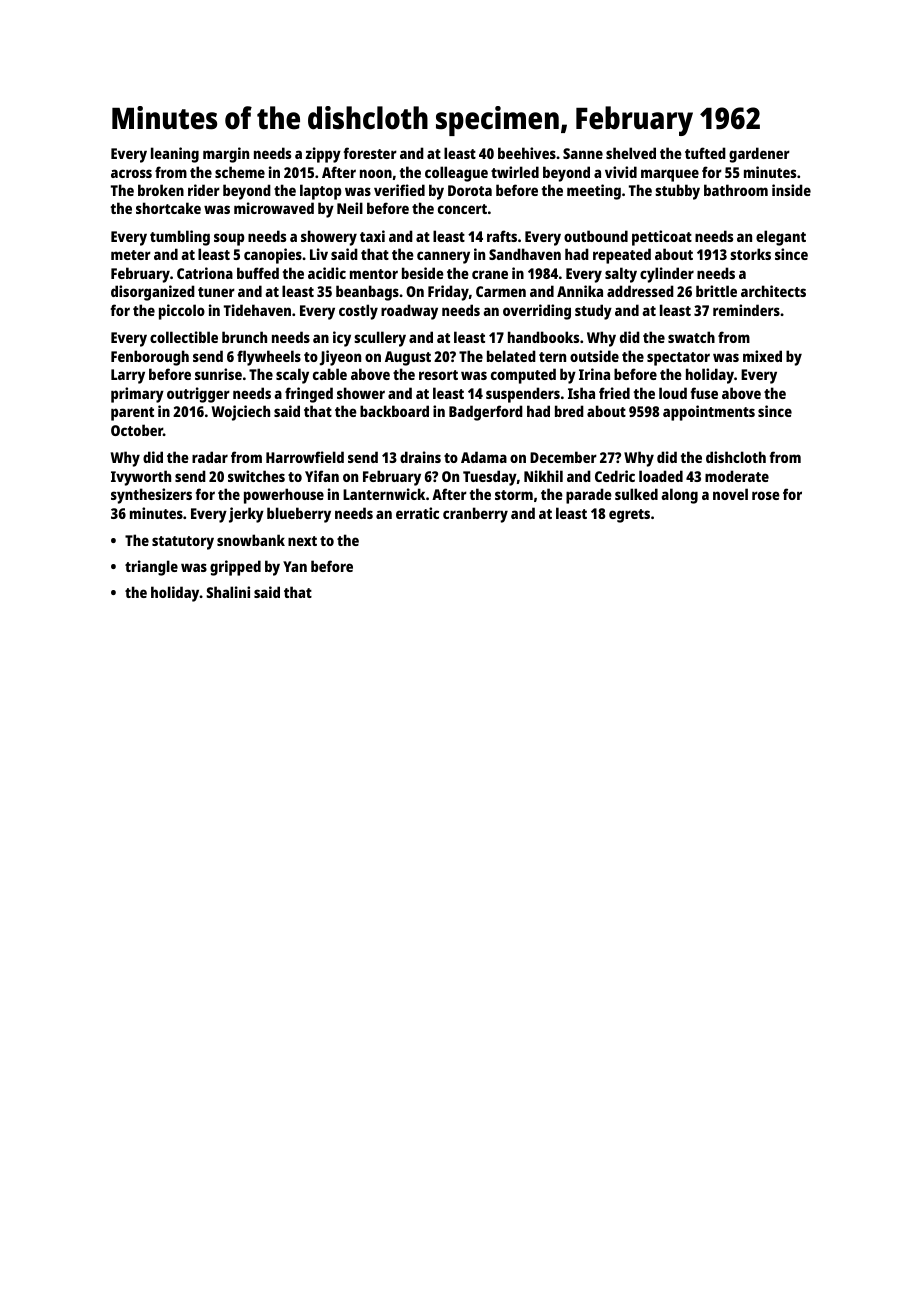  Describe the element at coordinates (737, 476) in the image. I see `moderate` at that location.
